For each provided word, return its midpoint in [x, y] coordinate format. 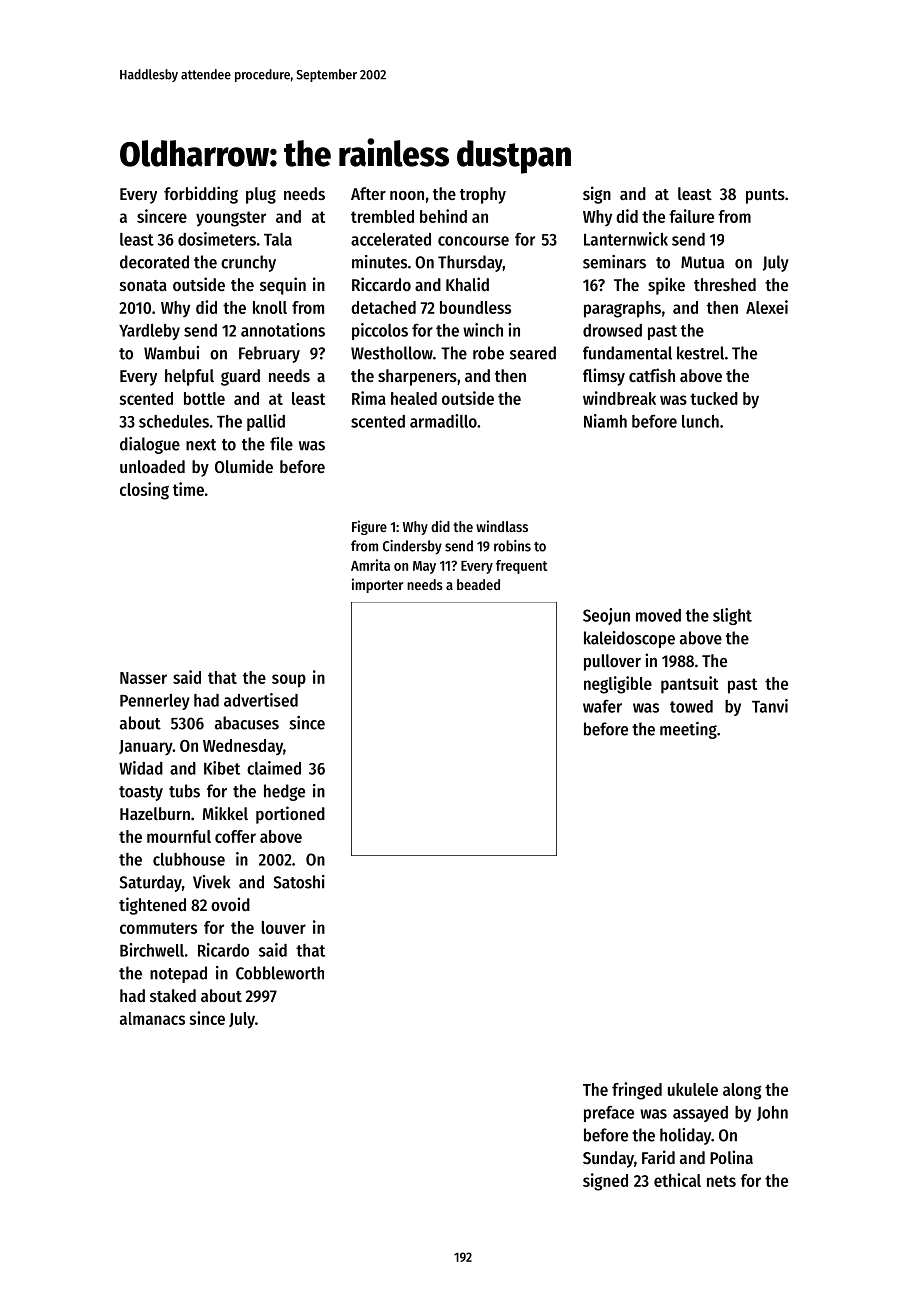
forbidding [201, 195]
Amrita [370, 565]
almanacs [152, 1018]
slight [732, 616]
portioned [290, 815]
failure [691, 216]
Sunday [608, 1159]
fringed [637, 1091]
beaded [478, 584]
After [368, 193]
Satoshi [299, 882]
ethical [677, 1180]
